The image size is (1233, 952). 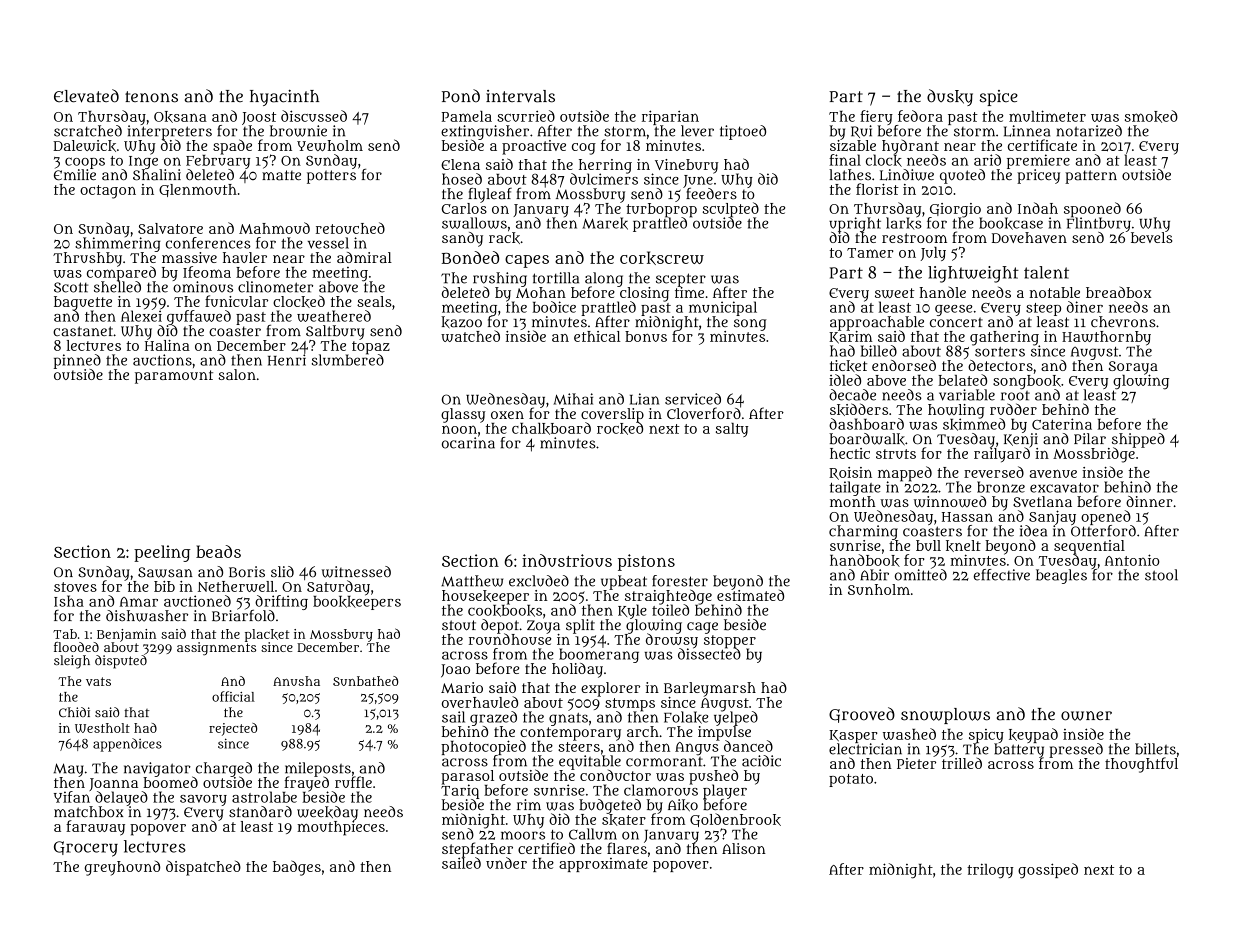 What do you see at coordinates (520, 96) in the screenshot?
I see `intervals` at bounding box center [520, 96].
